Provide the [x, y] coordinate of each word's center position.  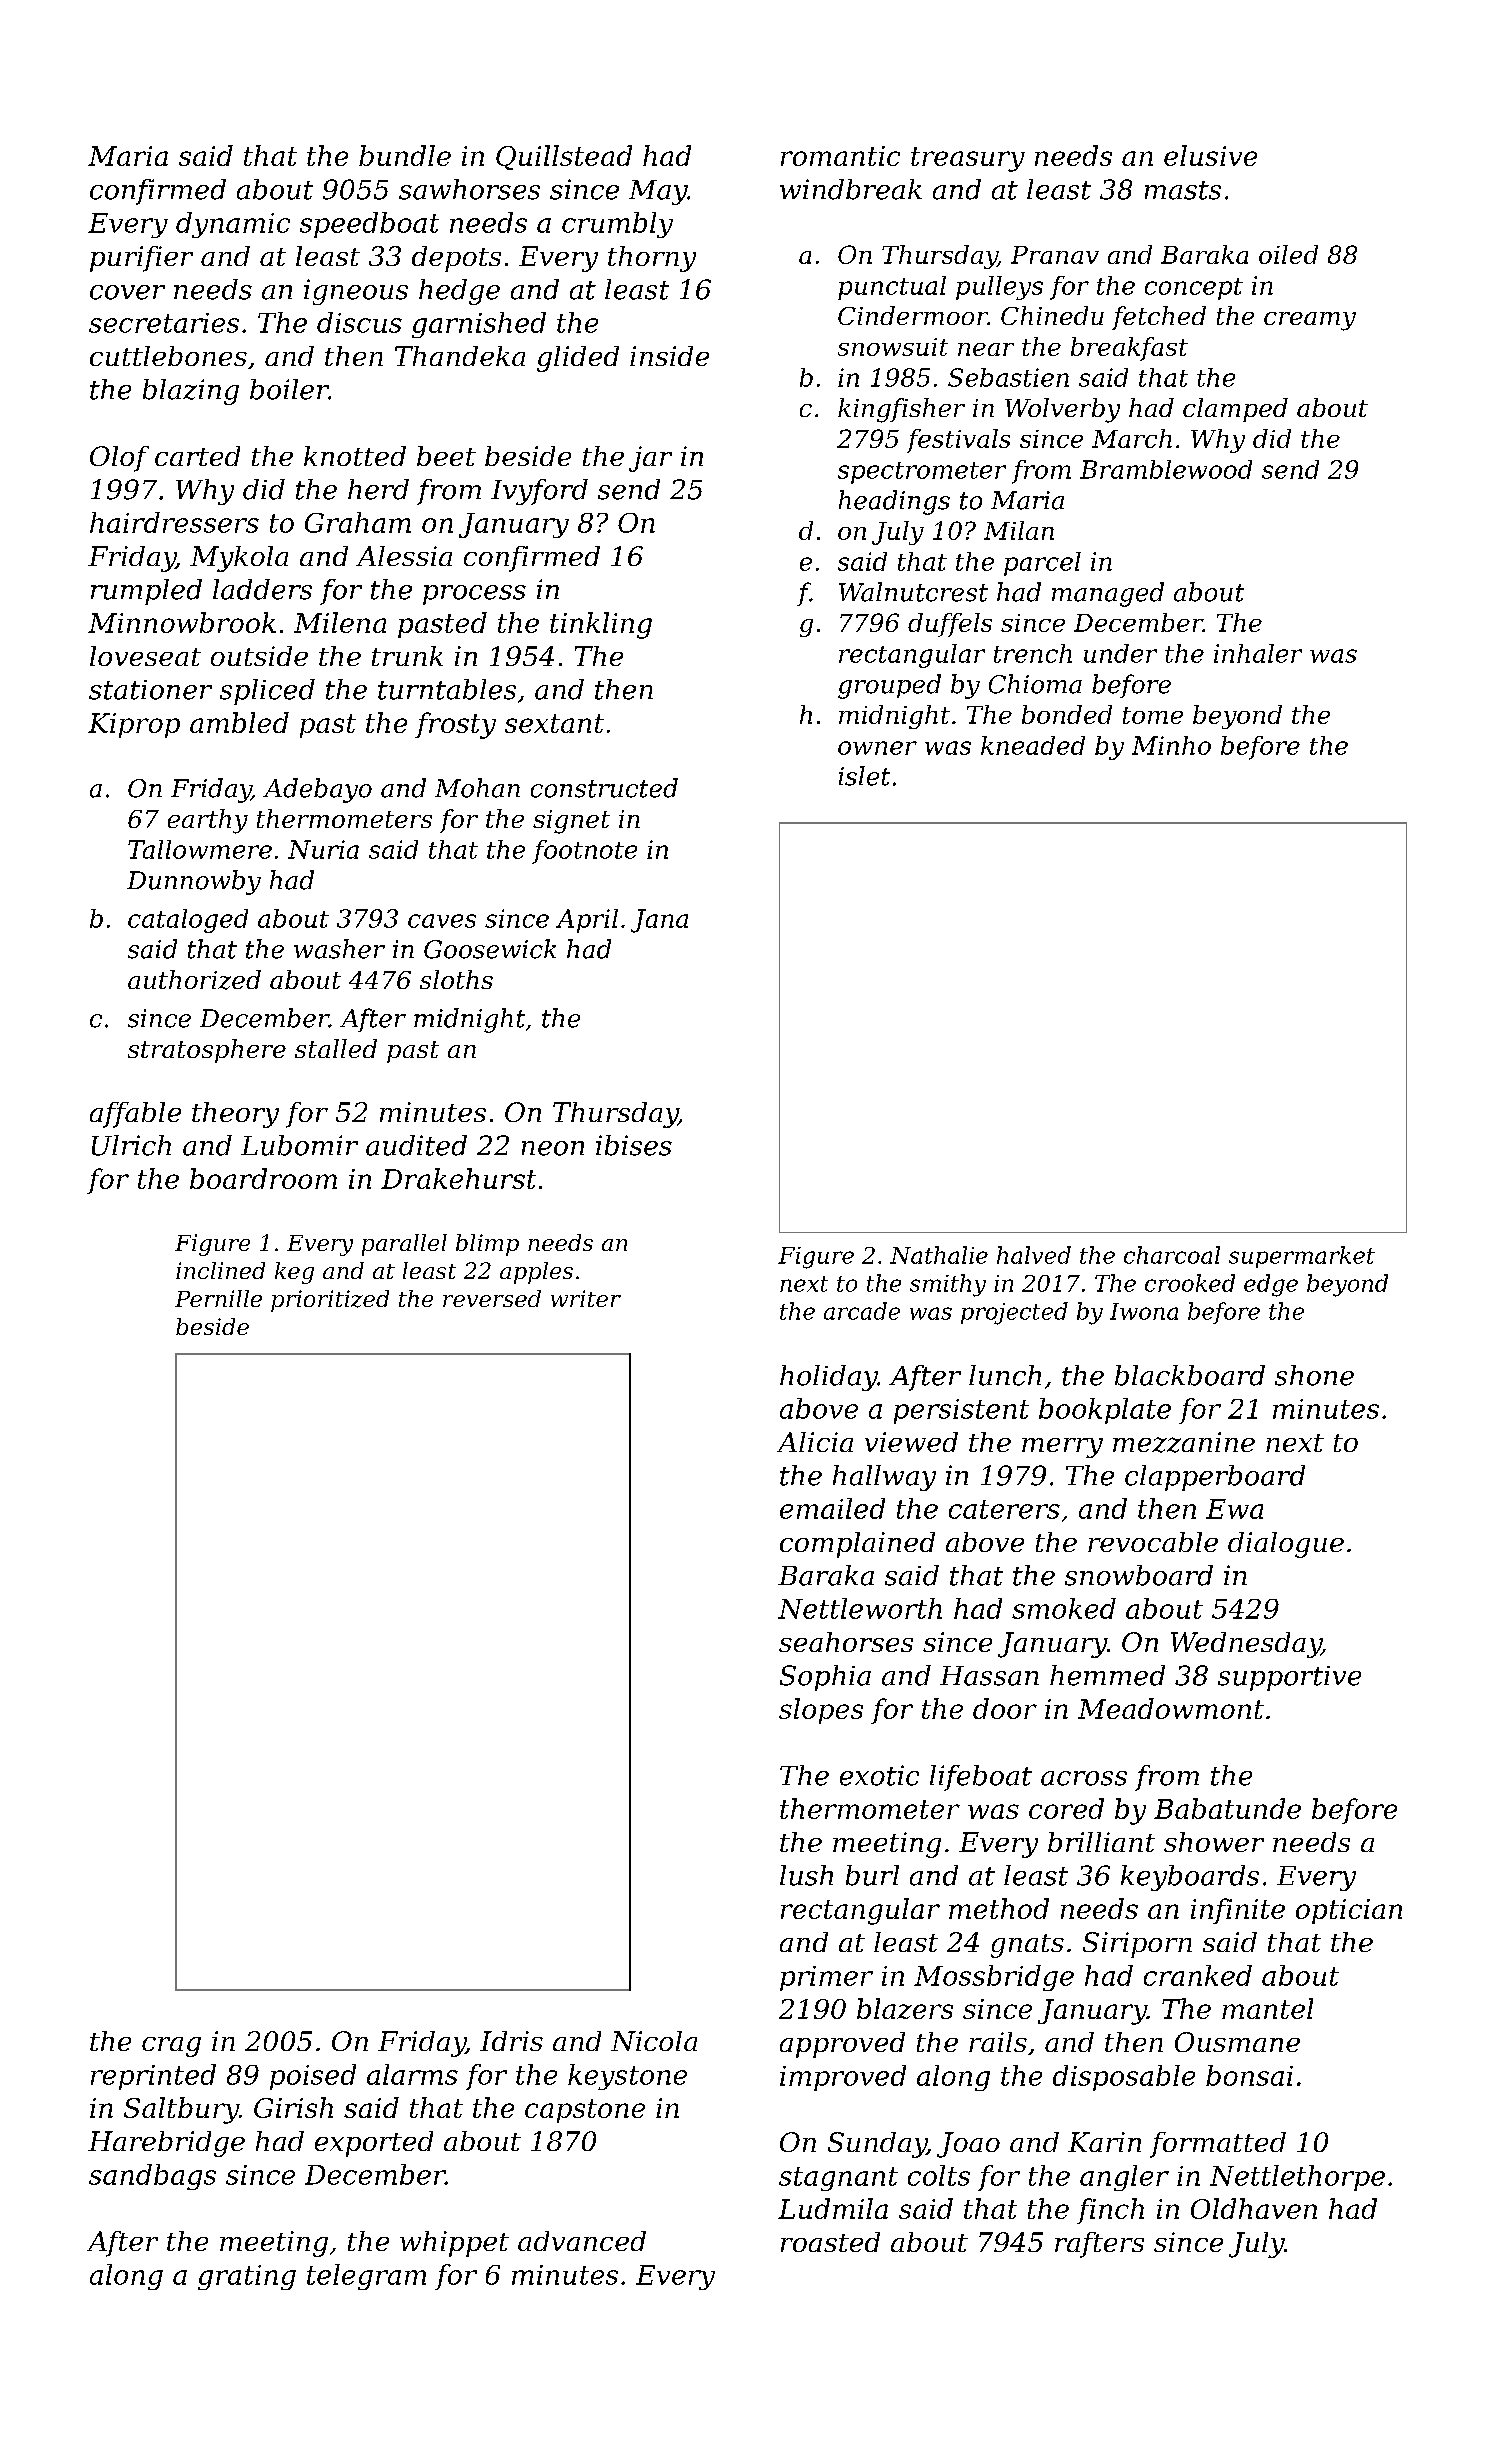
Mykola [239, 559]
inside [669, 356]
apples [536, 1273]
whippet [454, 2244]
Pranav [1055, 255]
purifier [141, 259]
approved [842, 2045]
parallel [404, 1245]
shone [1314, 1375]
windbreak [851, 189]
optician [1349, 1911]
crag [171, 2047]
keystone [627, 2077]
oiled [1288, 254]
